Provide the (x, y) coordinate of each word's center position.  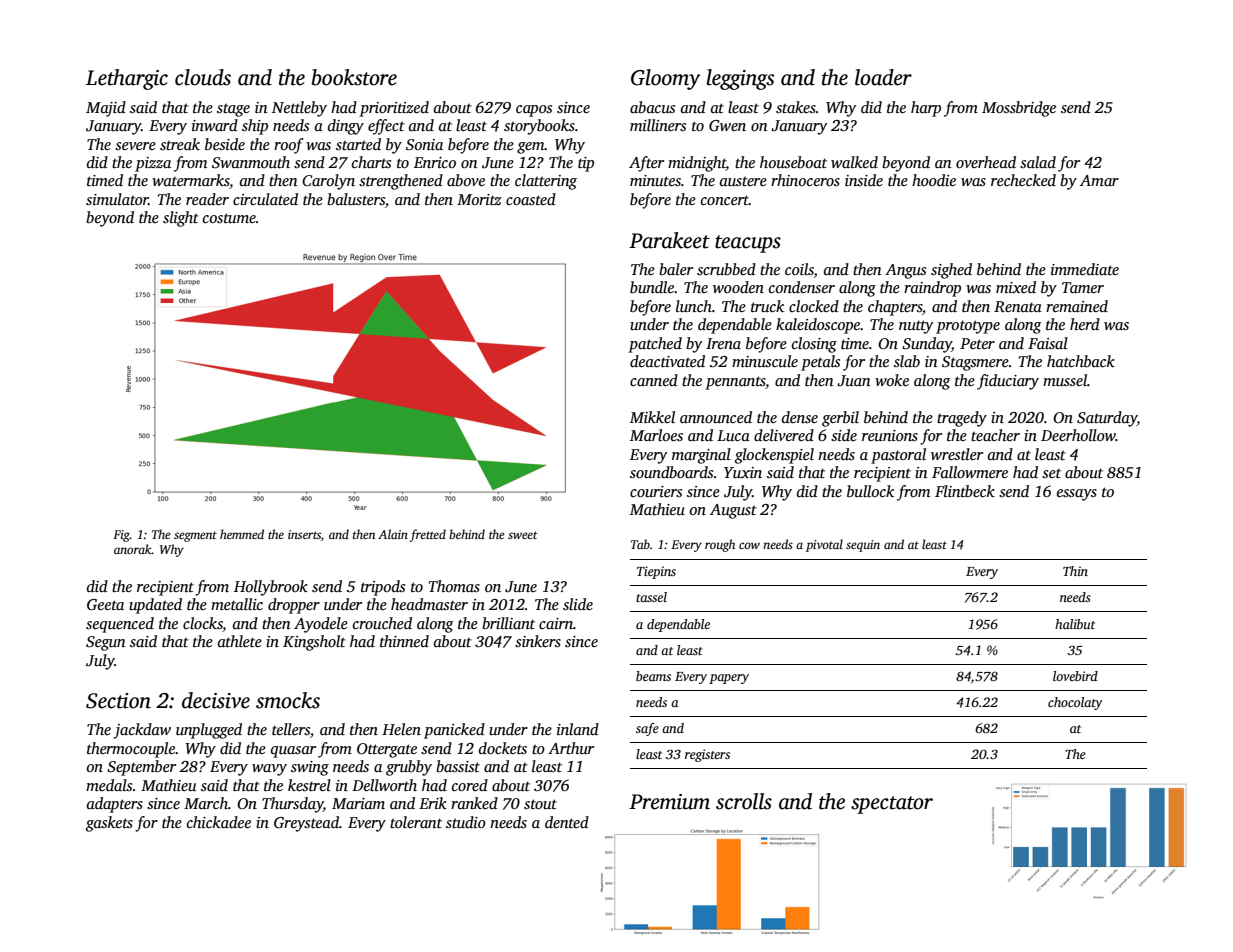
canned (654, 380)
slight (181, 219)
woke (892, 380)
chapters (895, 308)
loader (883, 77)
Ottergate (387, 750)
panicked (454, 731)
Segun (106, 643)
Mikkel (652, 417)
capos (534, 111)
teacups (748, 244)
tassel (651, 597)
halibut (1075, 624)
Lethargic (127, 79)
